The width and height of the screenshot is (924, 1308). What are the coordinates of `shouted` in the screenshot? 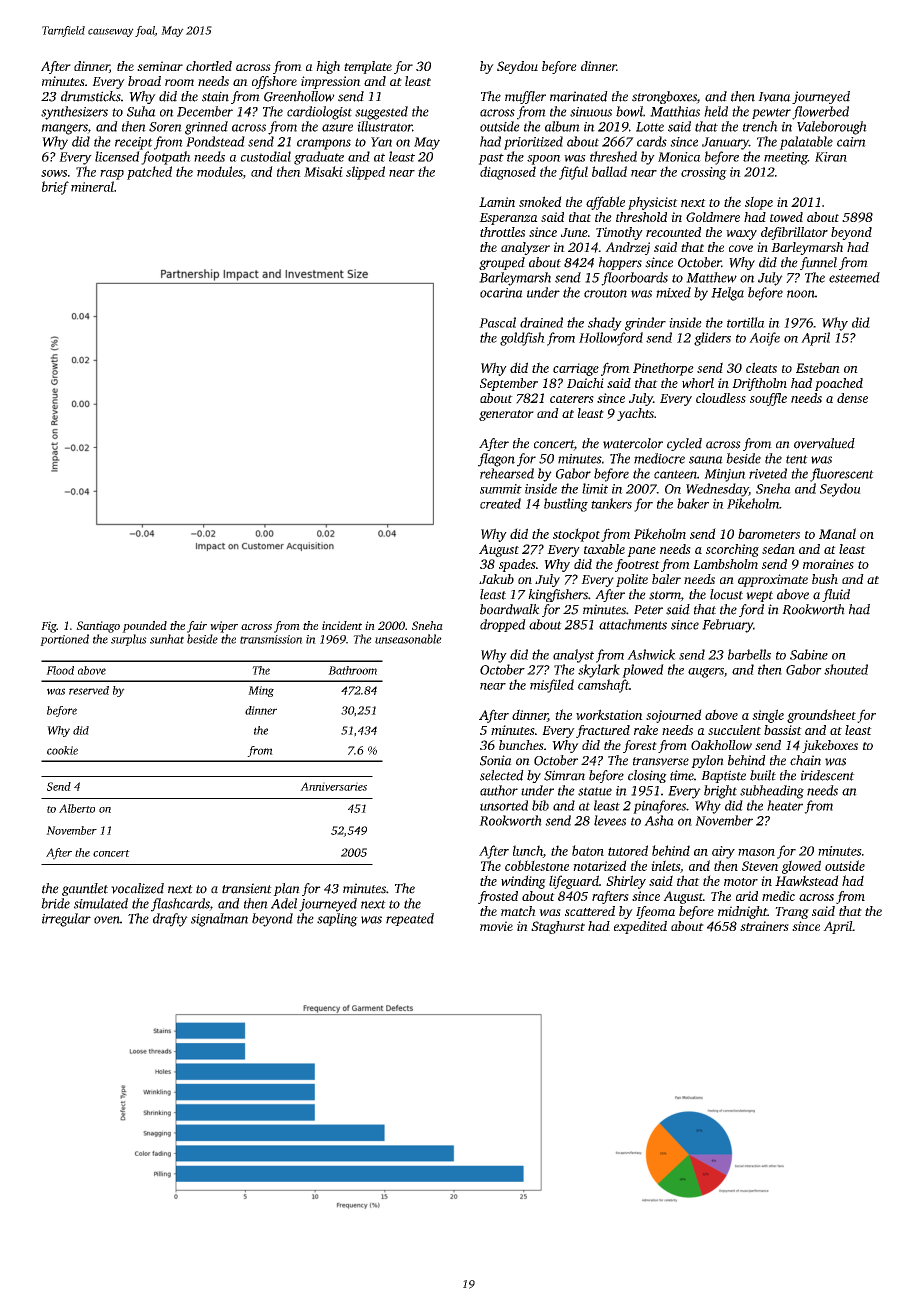 It's located at (846, 669).
